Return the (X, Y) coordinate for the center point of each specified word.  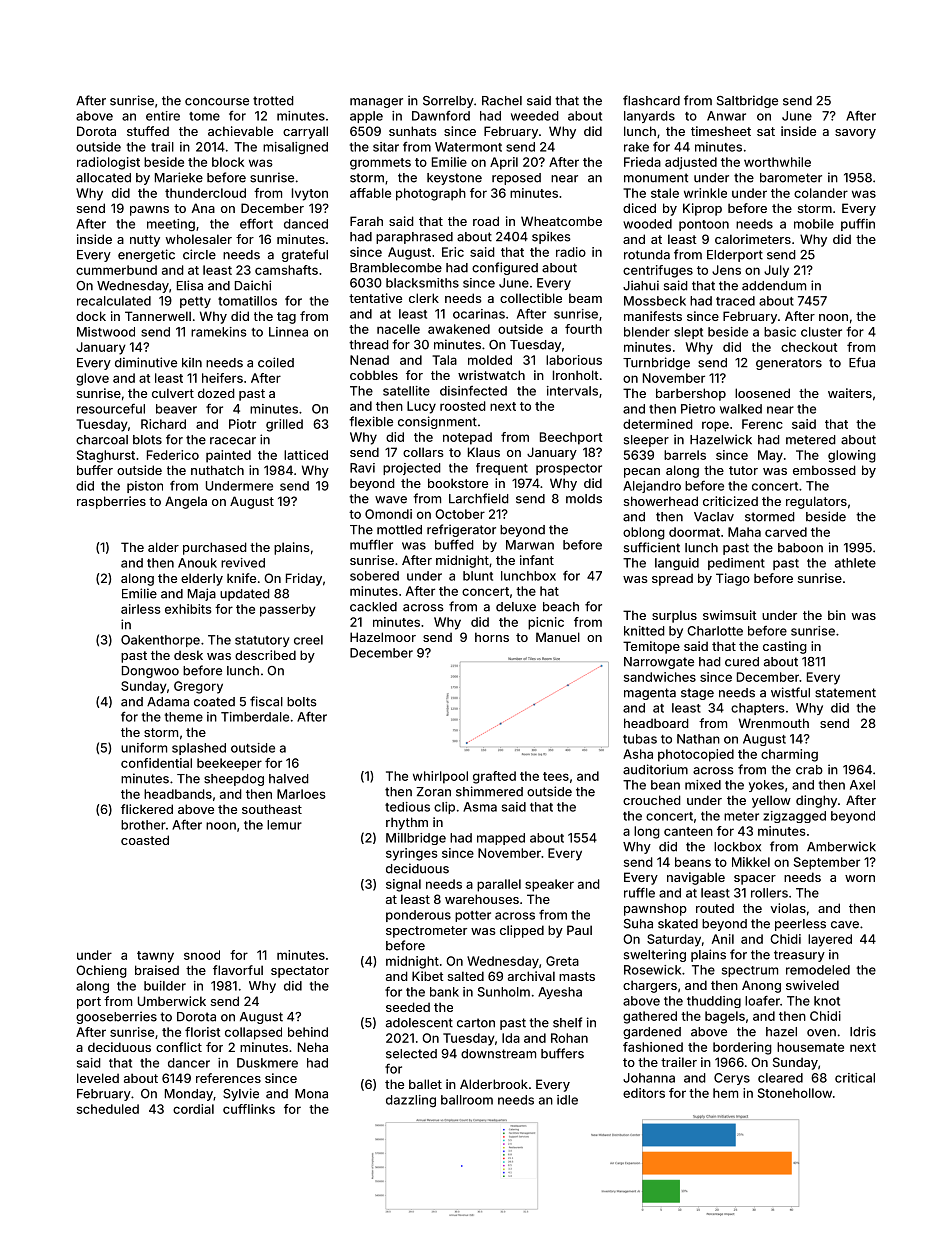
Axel (862, 785)
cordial (193, 1109)
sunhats (412, 131)
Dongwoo (150, 672)
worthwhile (777, 162)
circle (199, 254)
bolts (302, 702)
